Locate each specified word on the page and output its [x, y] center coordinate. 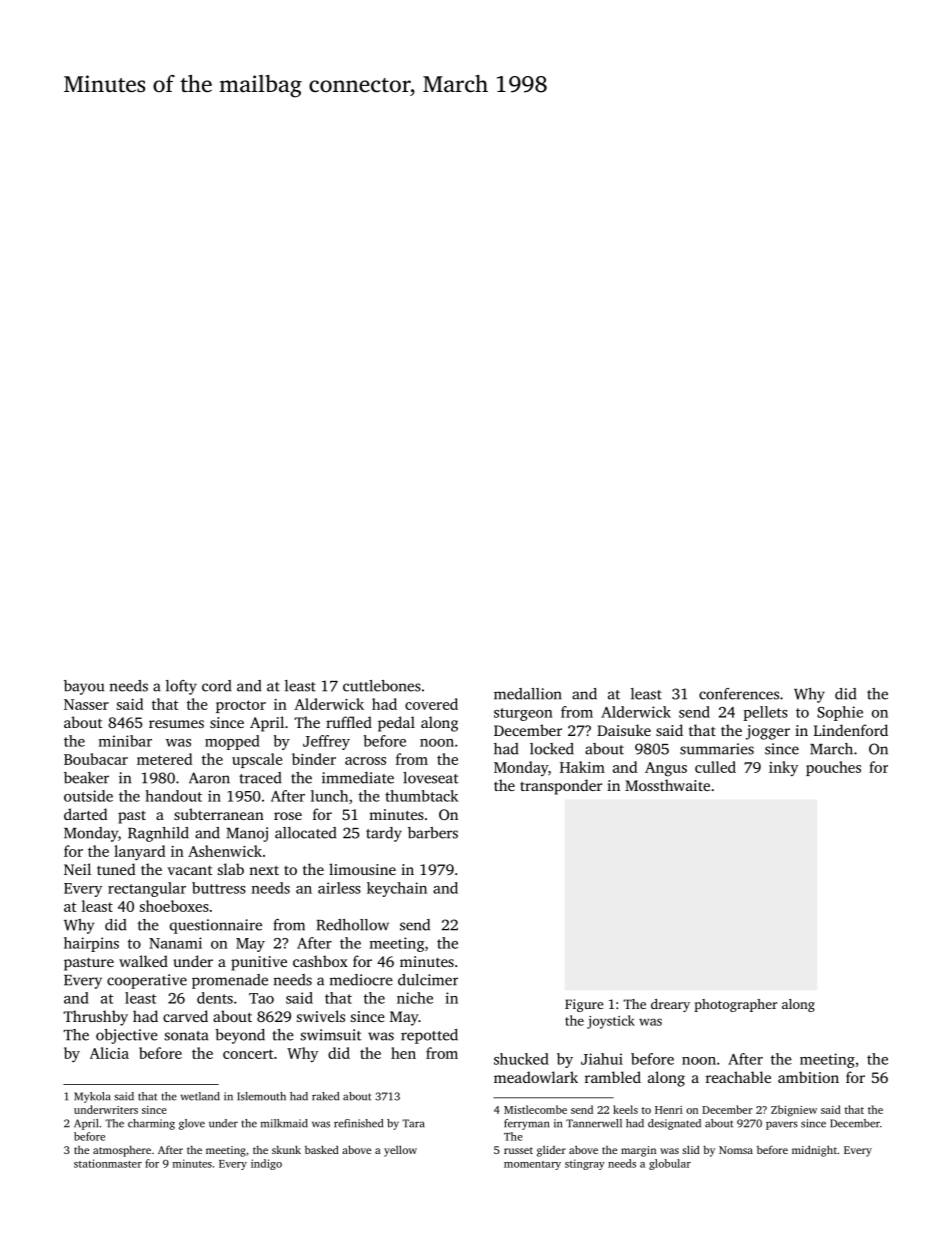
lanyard [139, 853]
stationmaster [108, 1163]
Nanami [175, 943]
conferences [739, 694]
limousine [362, 869]
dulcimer [428, 980]
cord [216, 686]
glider [551, 1151]
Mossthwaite [667, 785]
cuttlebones [382, 686]
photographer [736, 1005]
